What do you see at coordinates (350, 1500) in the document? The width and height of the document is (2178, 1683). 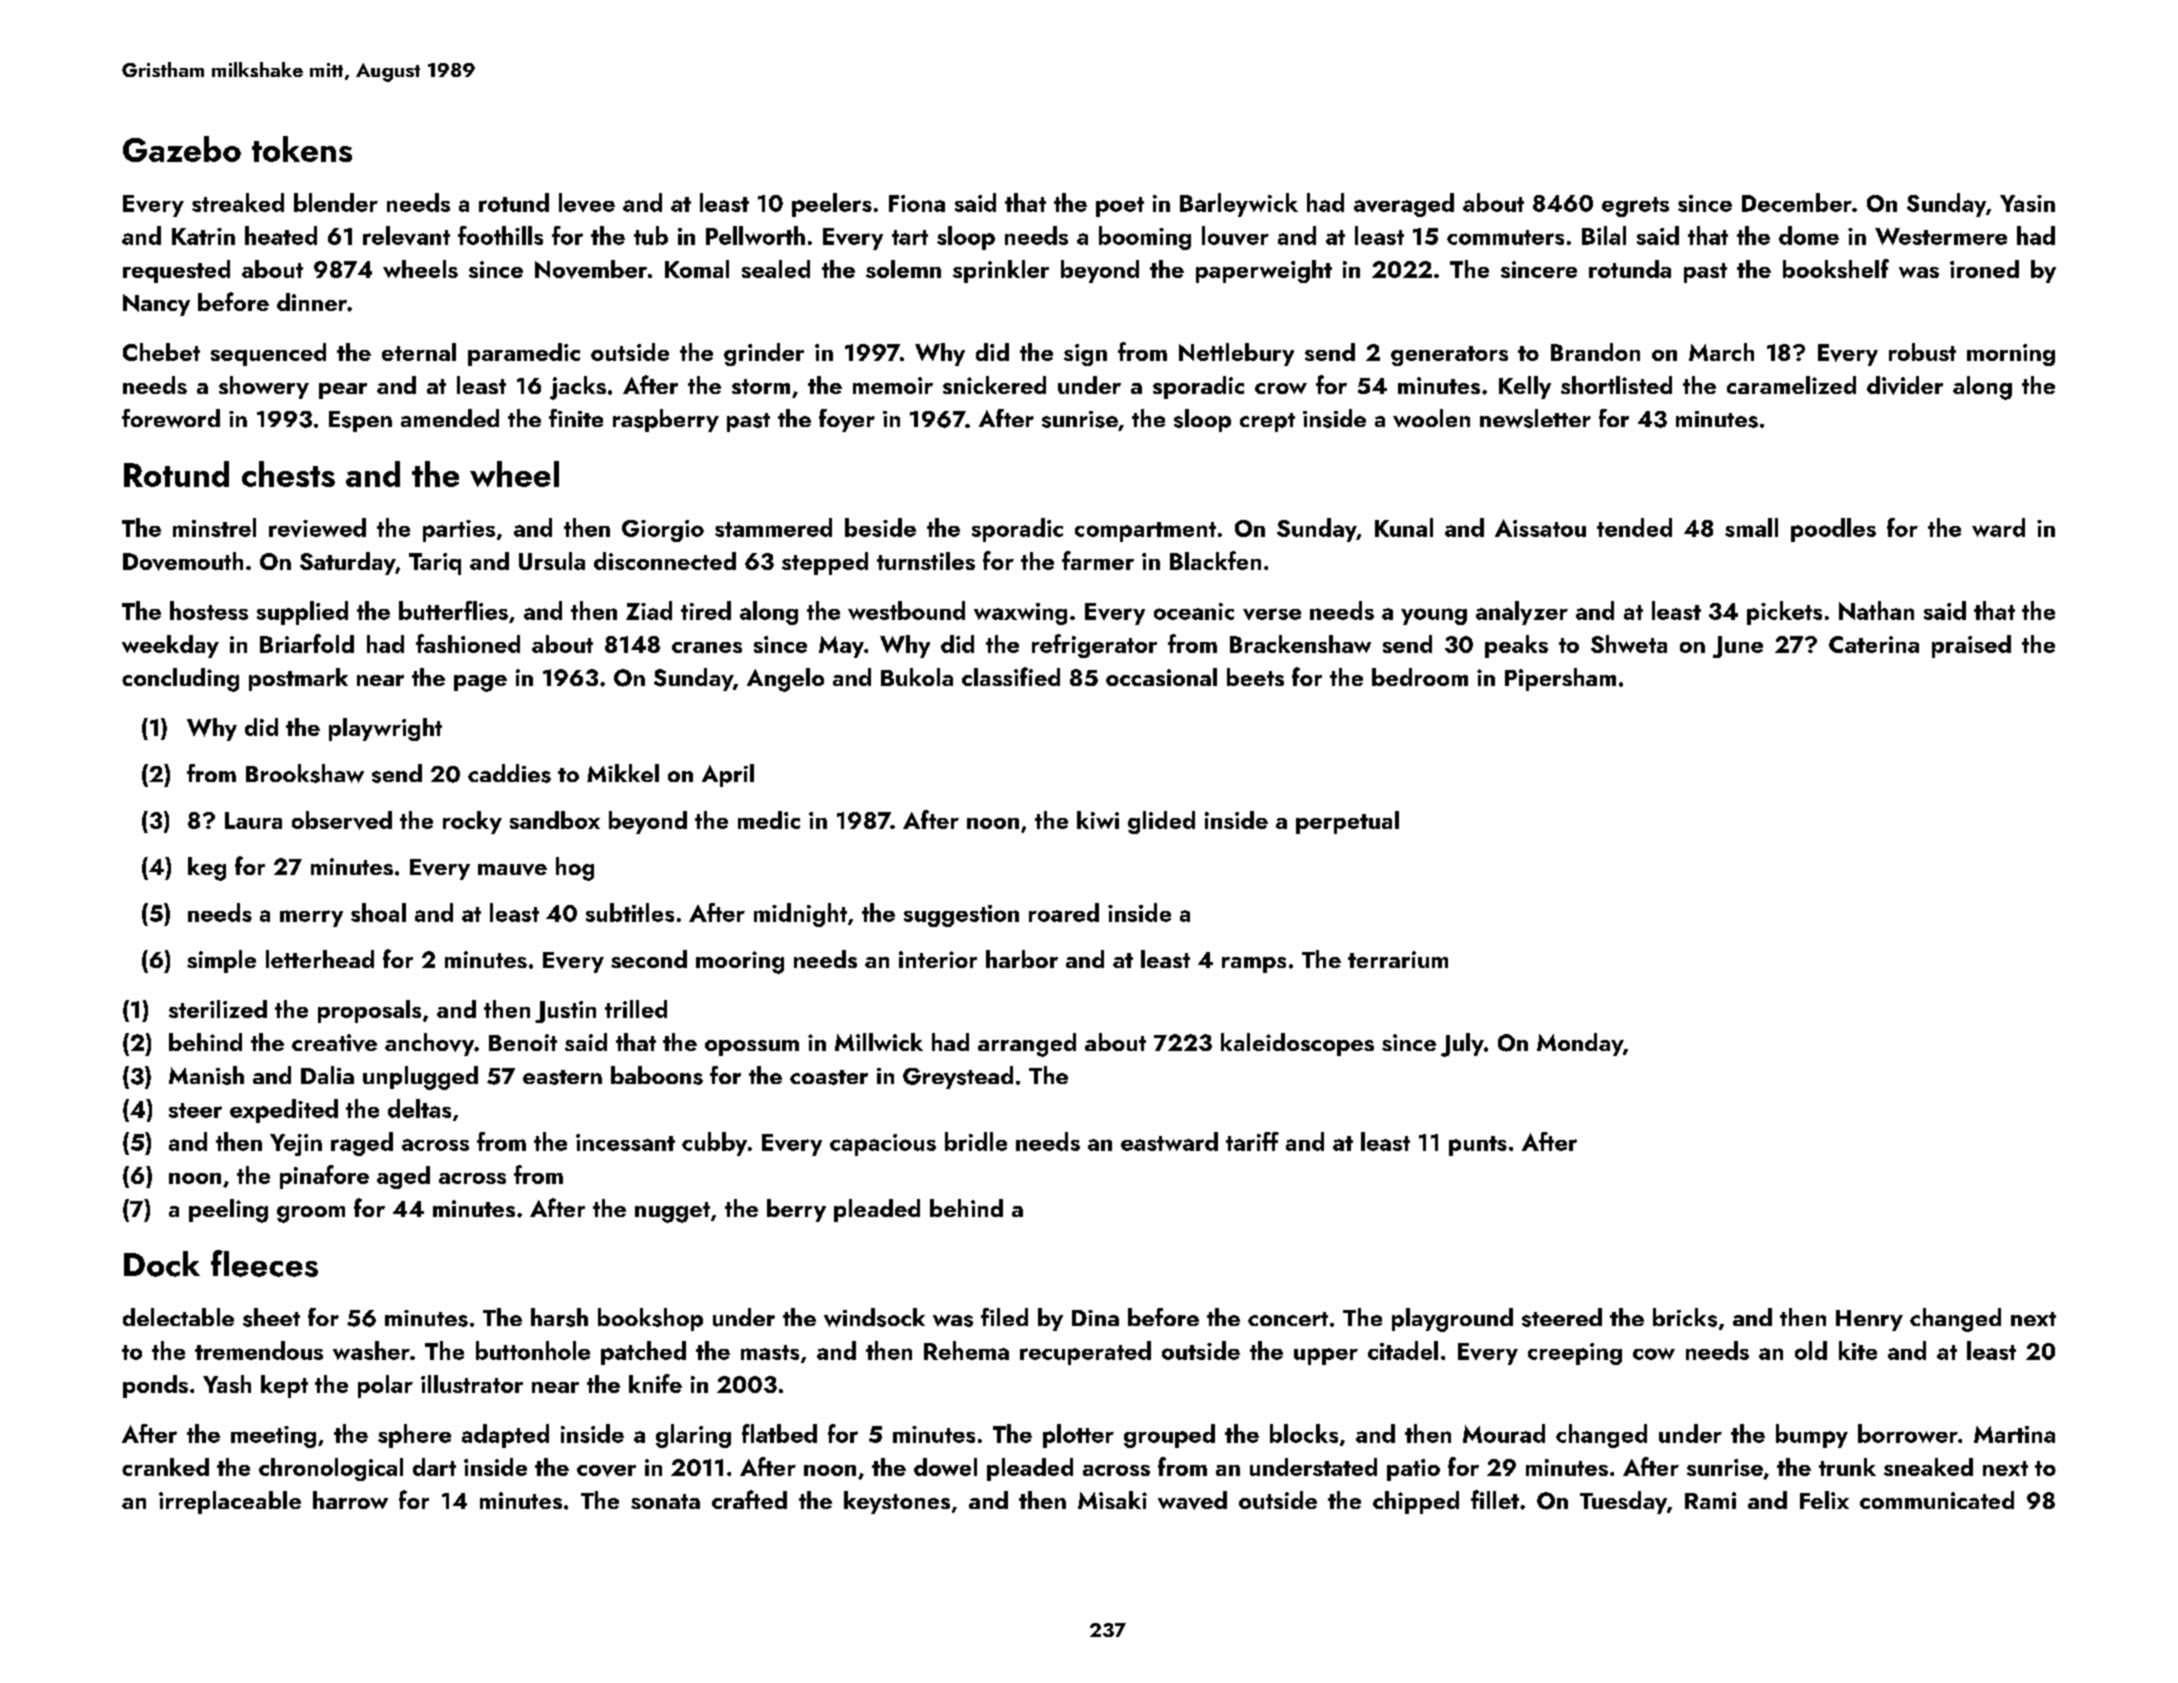 I see `harrow` at bounding box center [350, 1500].
